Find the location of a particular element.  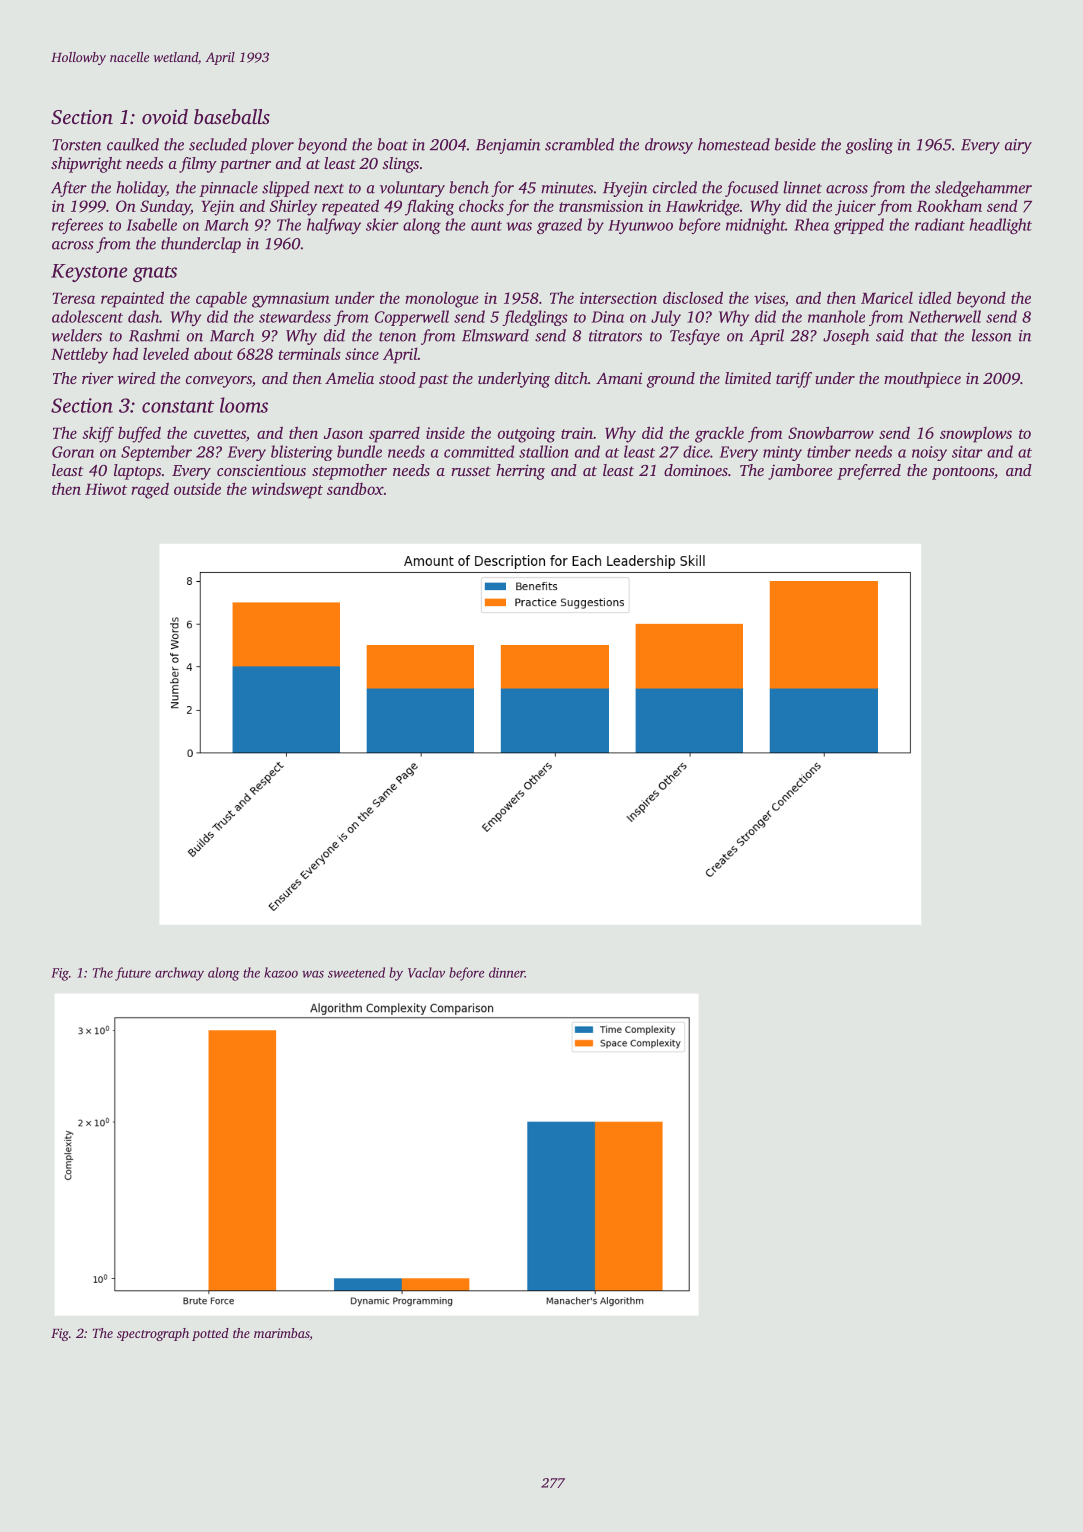

marimbas is located at coordinates (282, 1333).
